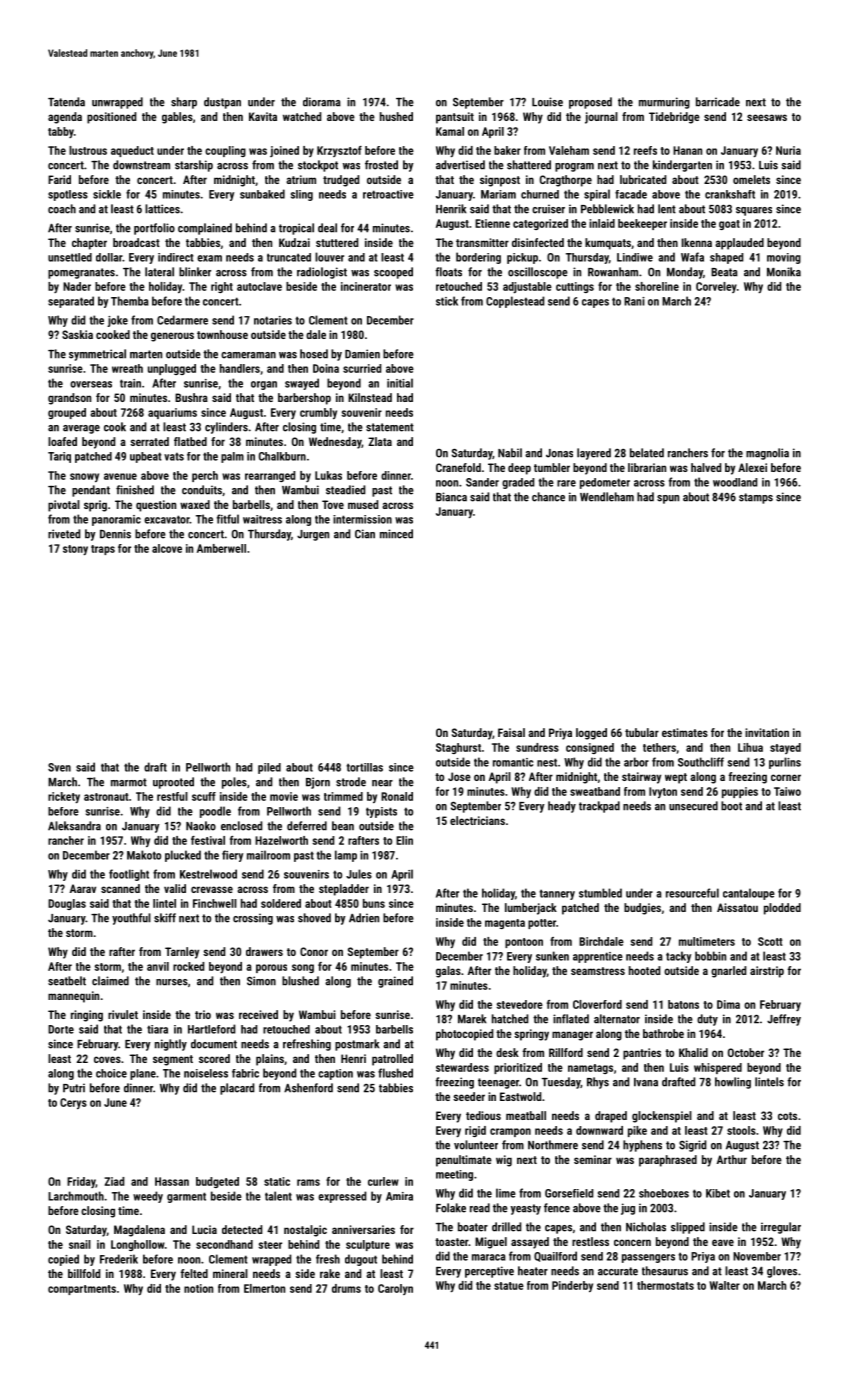  I want to click on Staghurst, so click(458, 748).
